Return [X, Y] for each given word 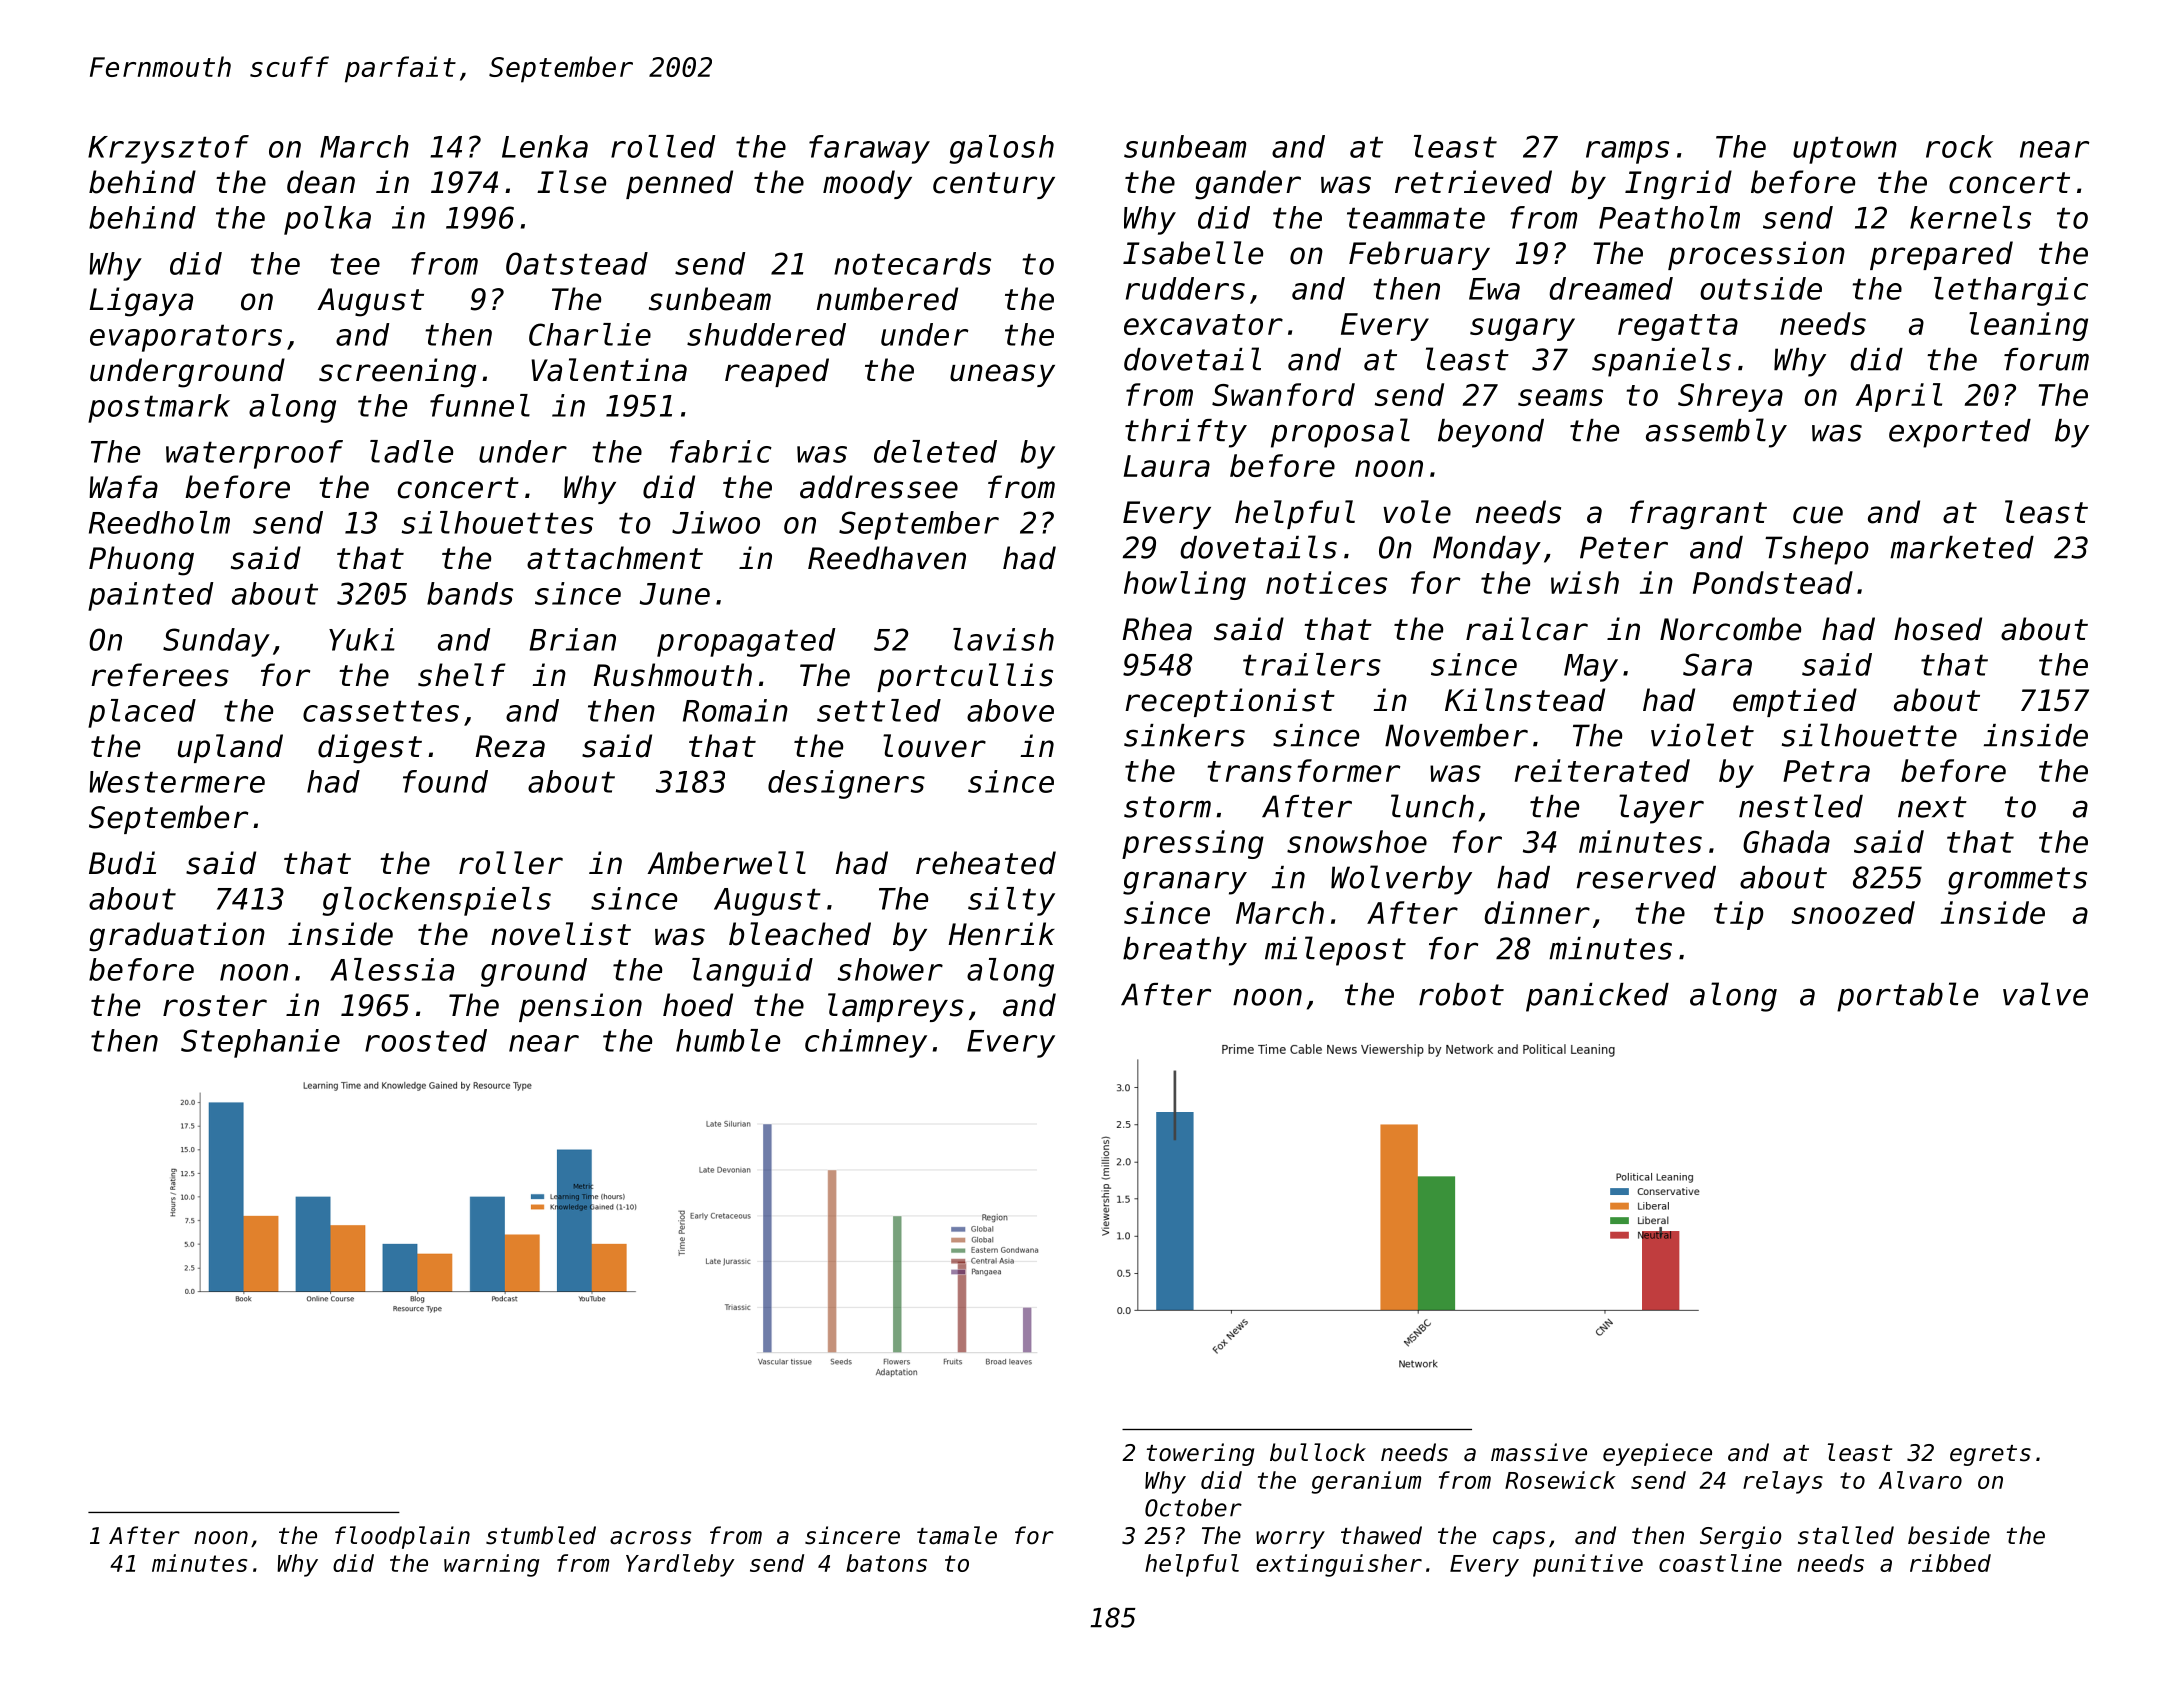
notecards [912, 263]
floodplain [402, 1537]
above [1010, 710]
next [1932, 807]
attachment [615, 558]
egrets [1990, 1455]
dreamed [1611, 288]
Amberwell [726, 863]
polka [327, 220]
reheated [986, 863]
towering [1200, 1454]
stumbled [541, 1535]
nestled [1801, 806]
